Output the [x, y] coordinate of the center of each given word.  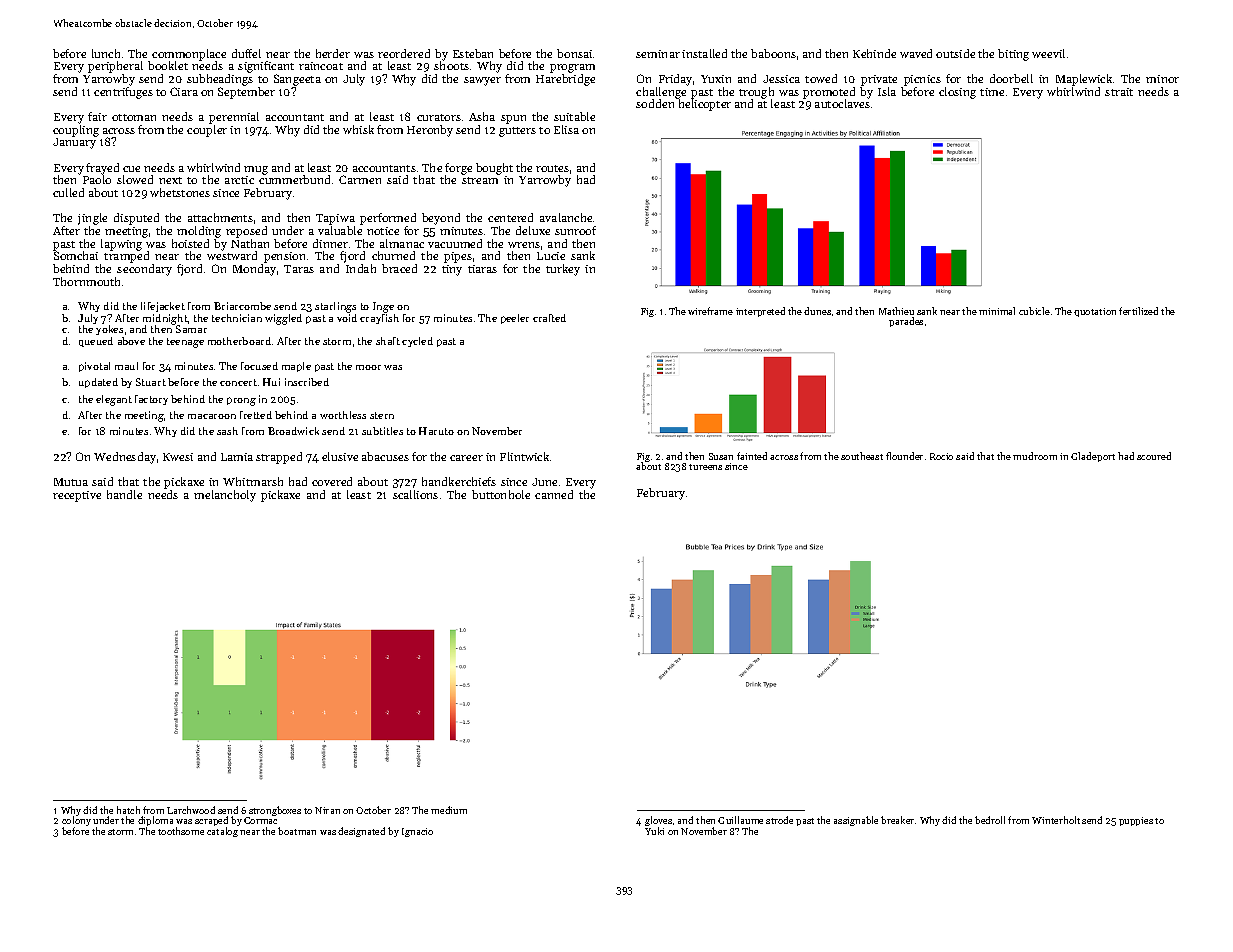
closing [957, 93]
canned [554, 494]
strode [779, 820]
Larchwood [191, 810]
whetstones [180, 192]
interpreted [760, 312]
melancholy [225, 496]
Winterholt [1056, 820]
